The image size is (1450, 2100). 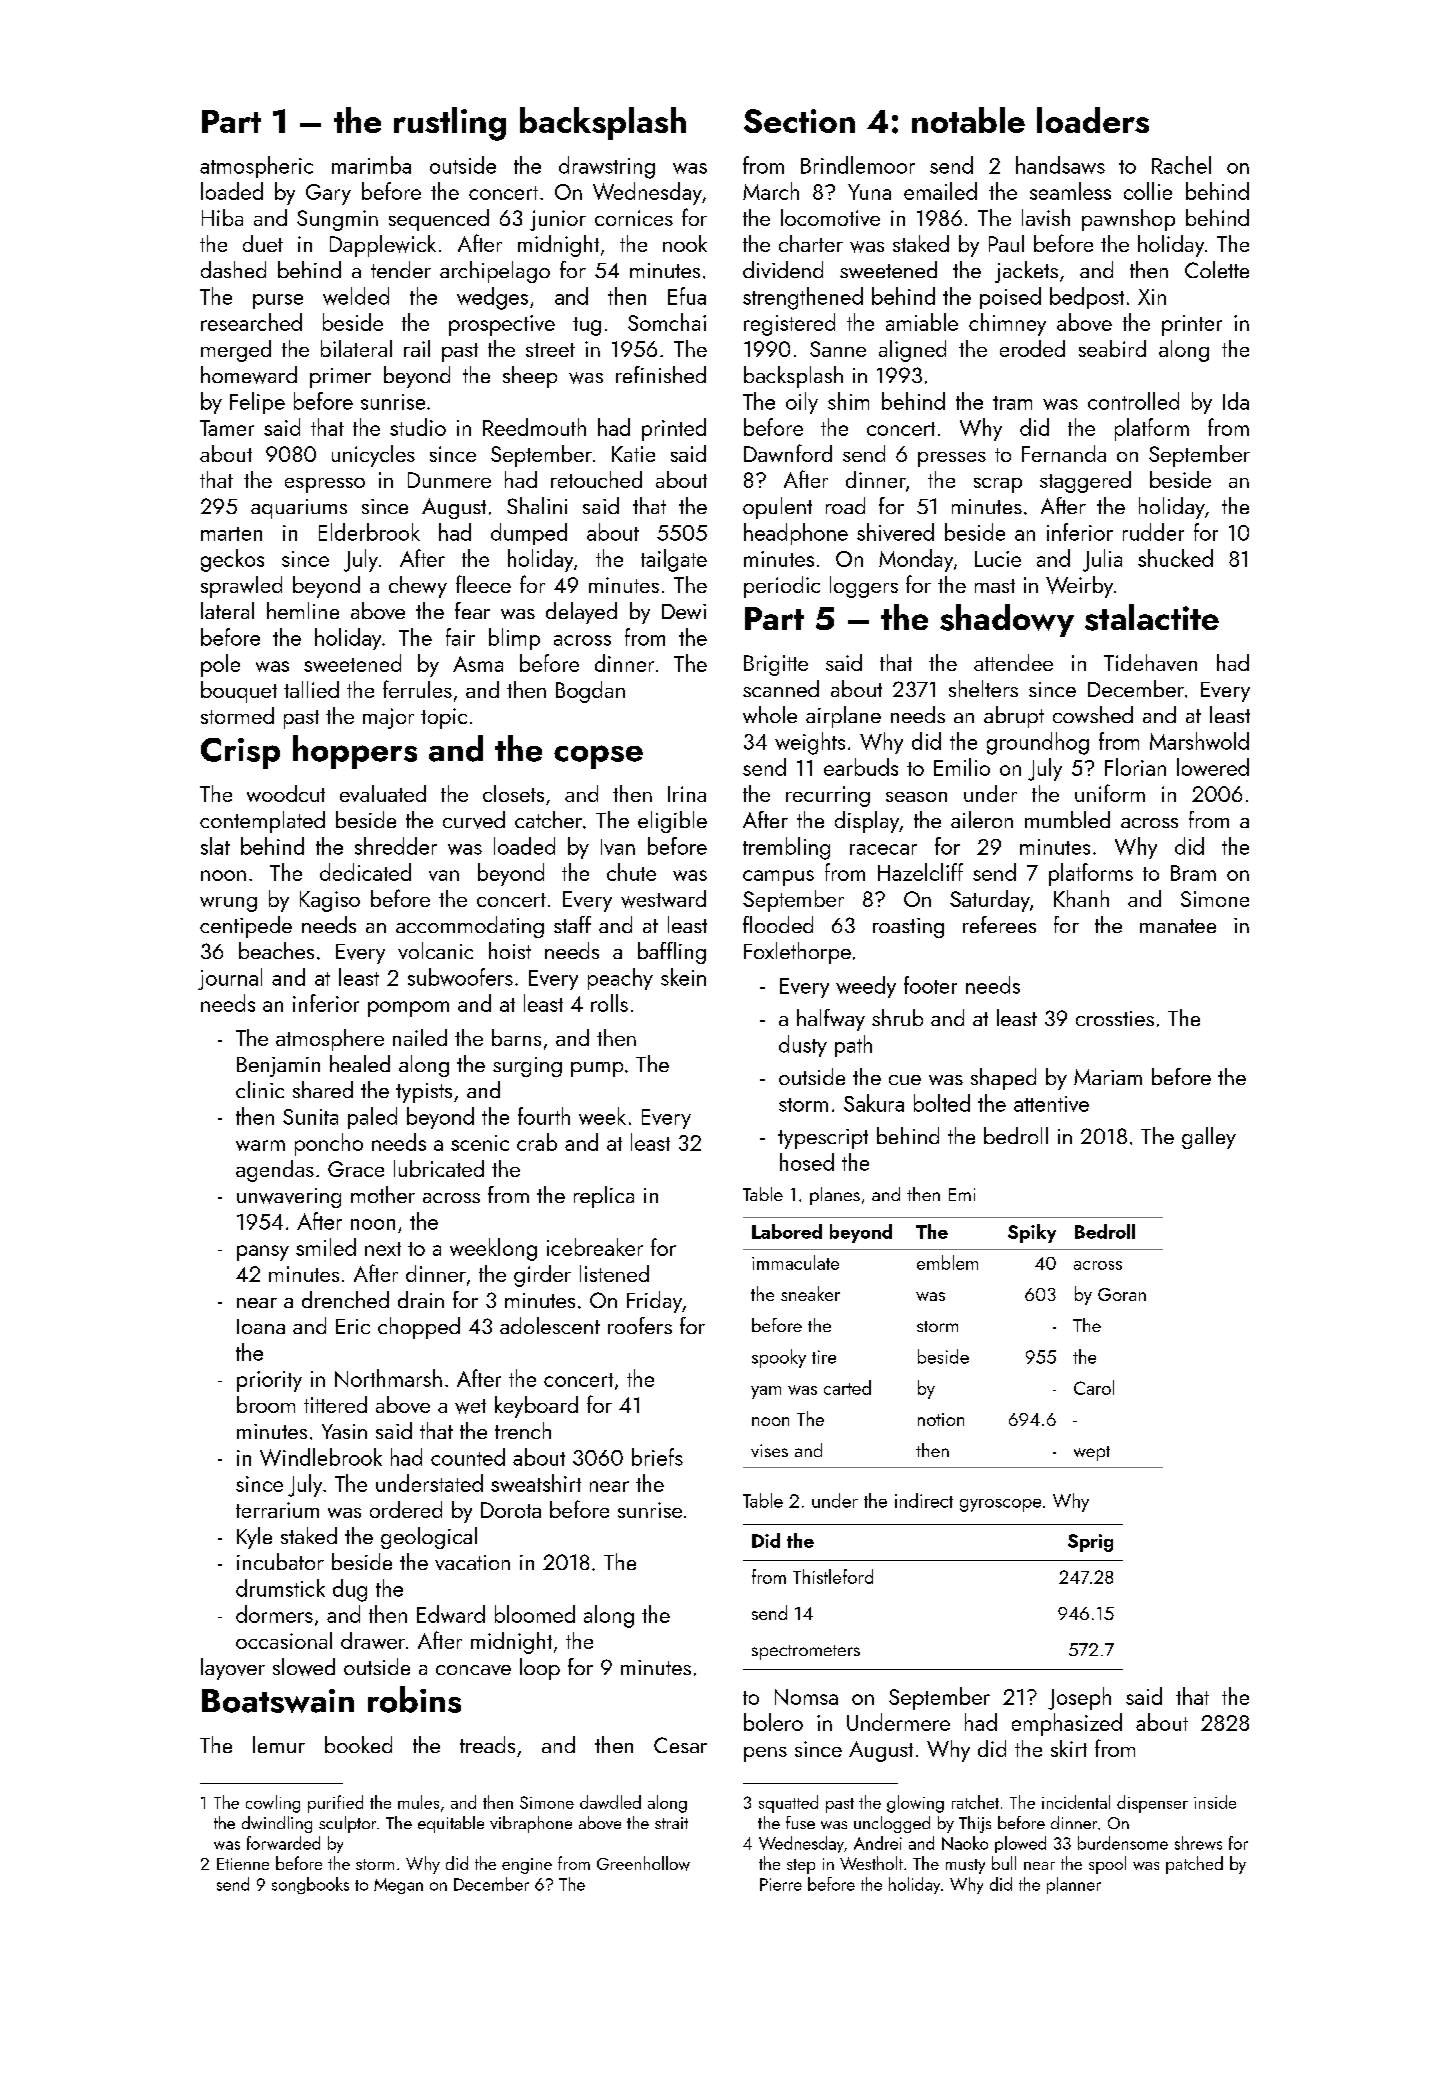 What do you see at coordinates (607, 167) in the page?
I see `drawstring` at bounding box center [607, 167].
